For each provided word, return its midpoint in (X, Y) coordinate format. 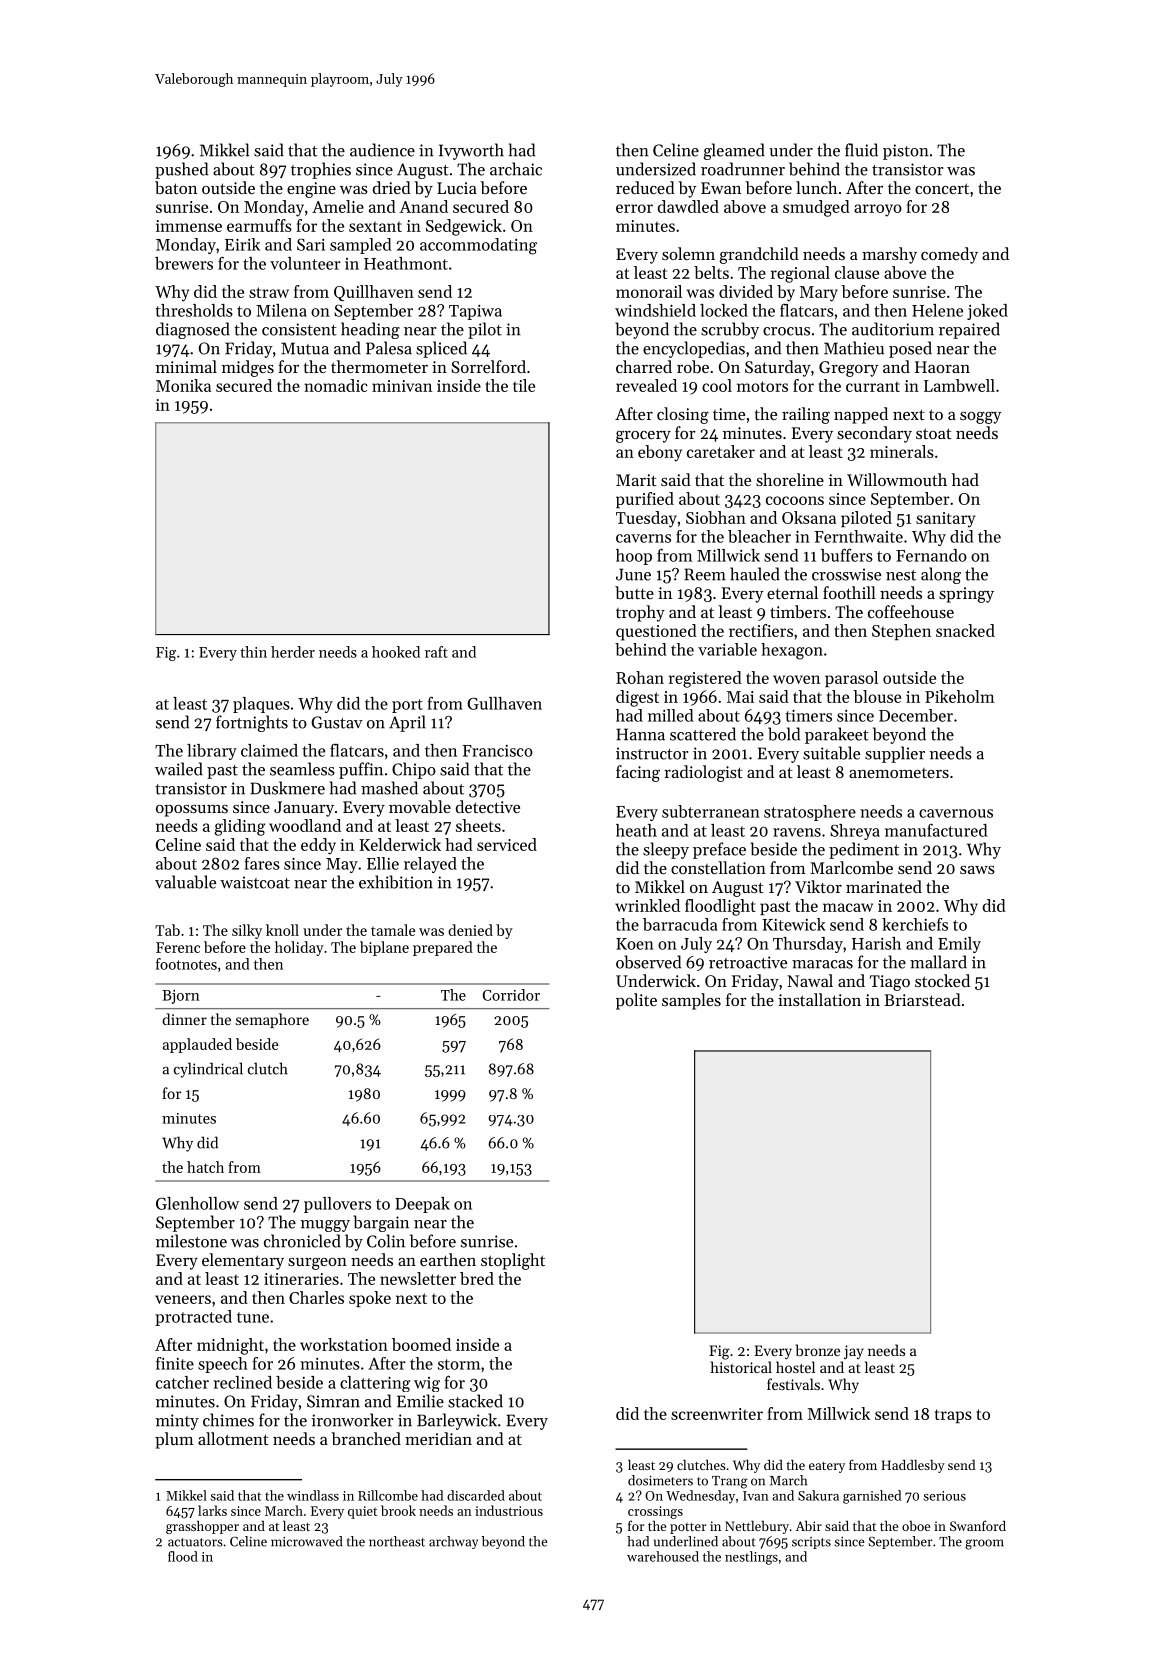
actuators (195, 1542)
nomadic (336, 385)
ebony (660, 453)
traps (953, 1416)
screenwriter (717, 1414)
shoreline (790, 479)
